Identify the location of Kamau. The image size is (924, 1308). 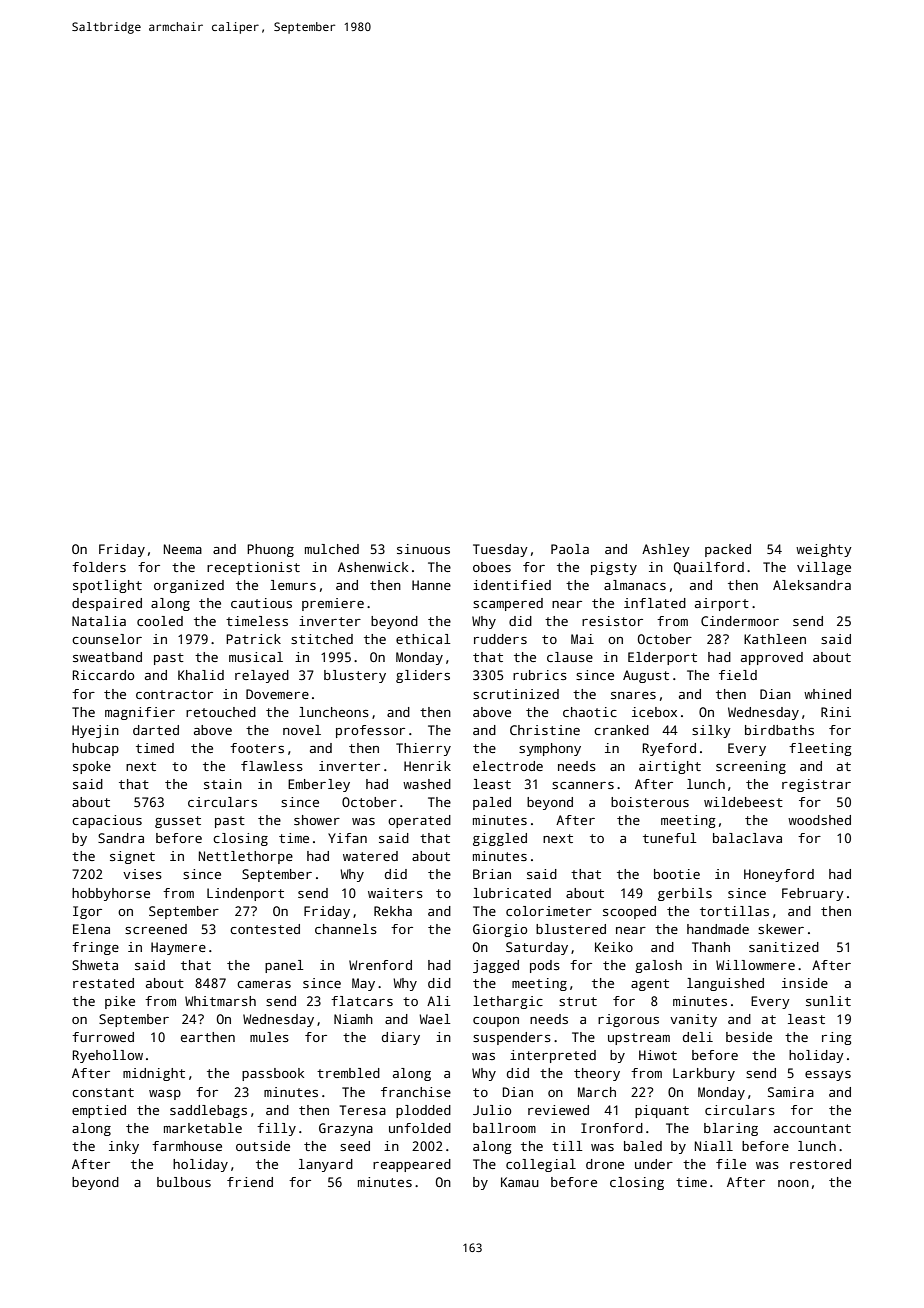
(520, 1182).
